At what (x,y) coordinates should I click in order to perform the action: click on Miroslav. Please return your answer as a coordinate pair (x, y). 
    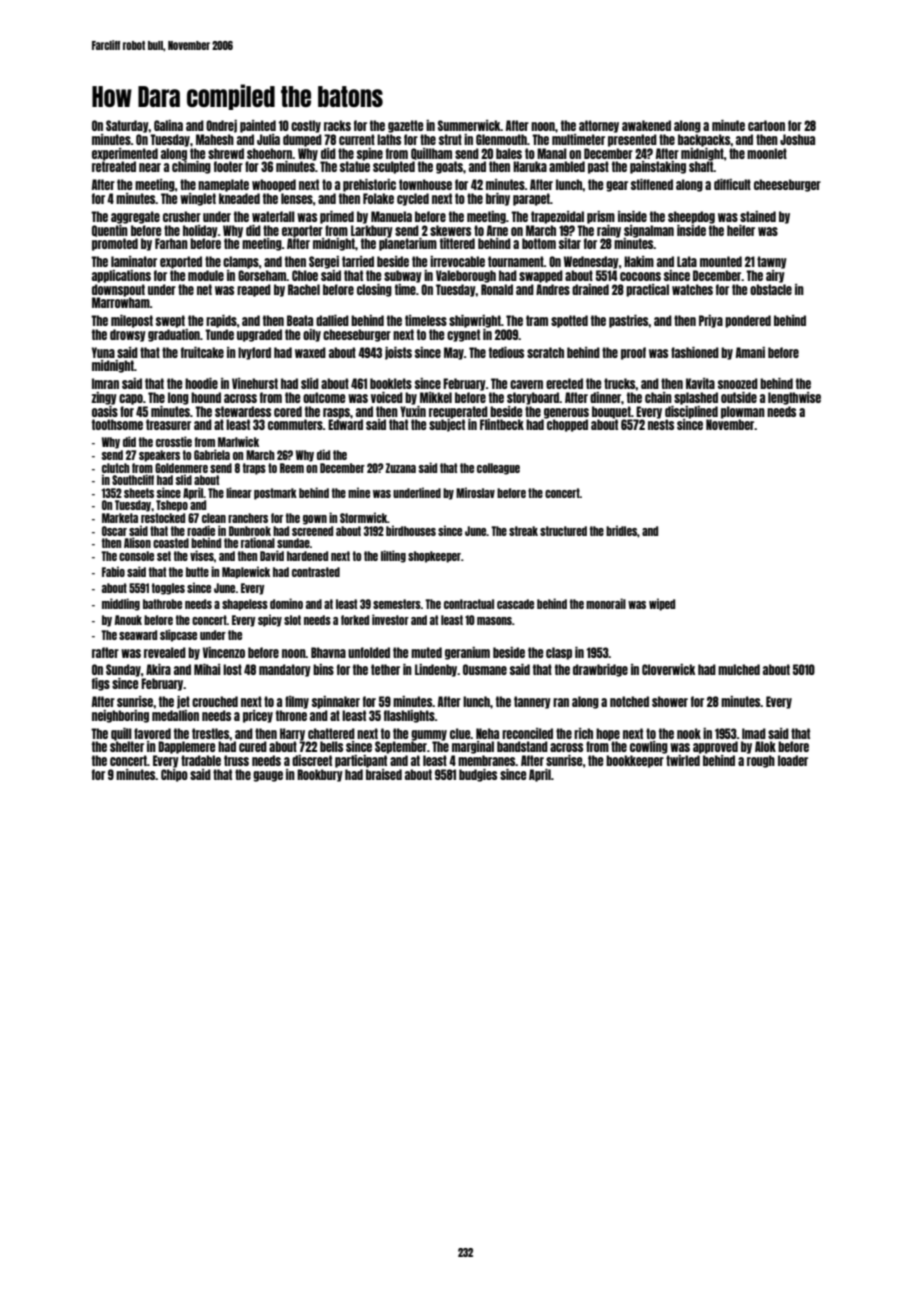
    Looking at the image, I should click on (475, 492).
